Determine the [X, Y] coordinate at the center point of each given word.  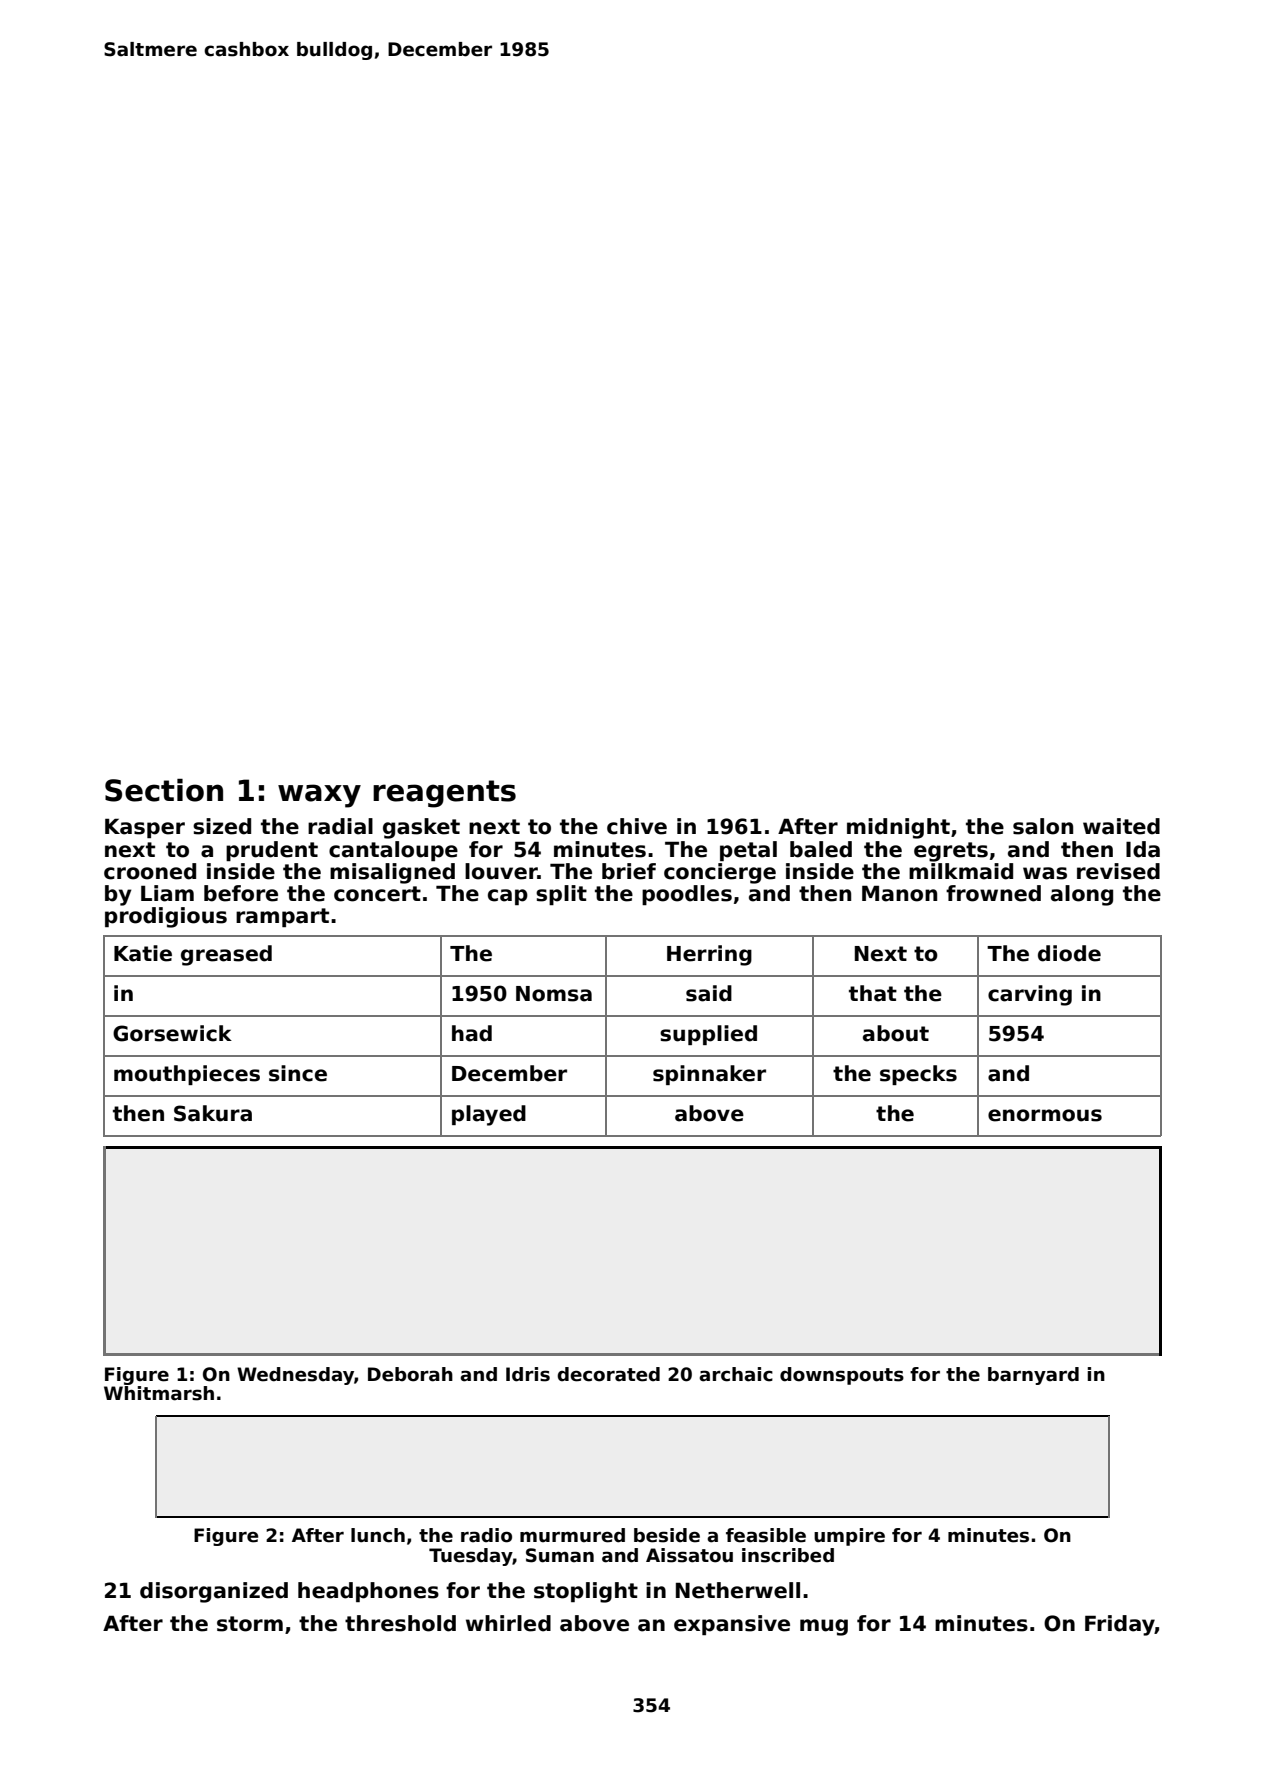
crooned [150, 871]
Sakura [213, 1113]
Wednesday [295, 1376]
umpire [849, 1537]
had [472, 1033]
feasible [766, 1535]
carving [1030, 995]
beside [667, 1535]
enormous [1045, 1115]
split [561, 895]
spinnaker [709, 1075]
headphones [368, 1592]
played [489, 1115]
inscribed [788, 1555]
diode [1069, 953]
